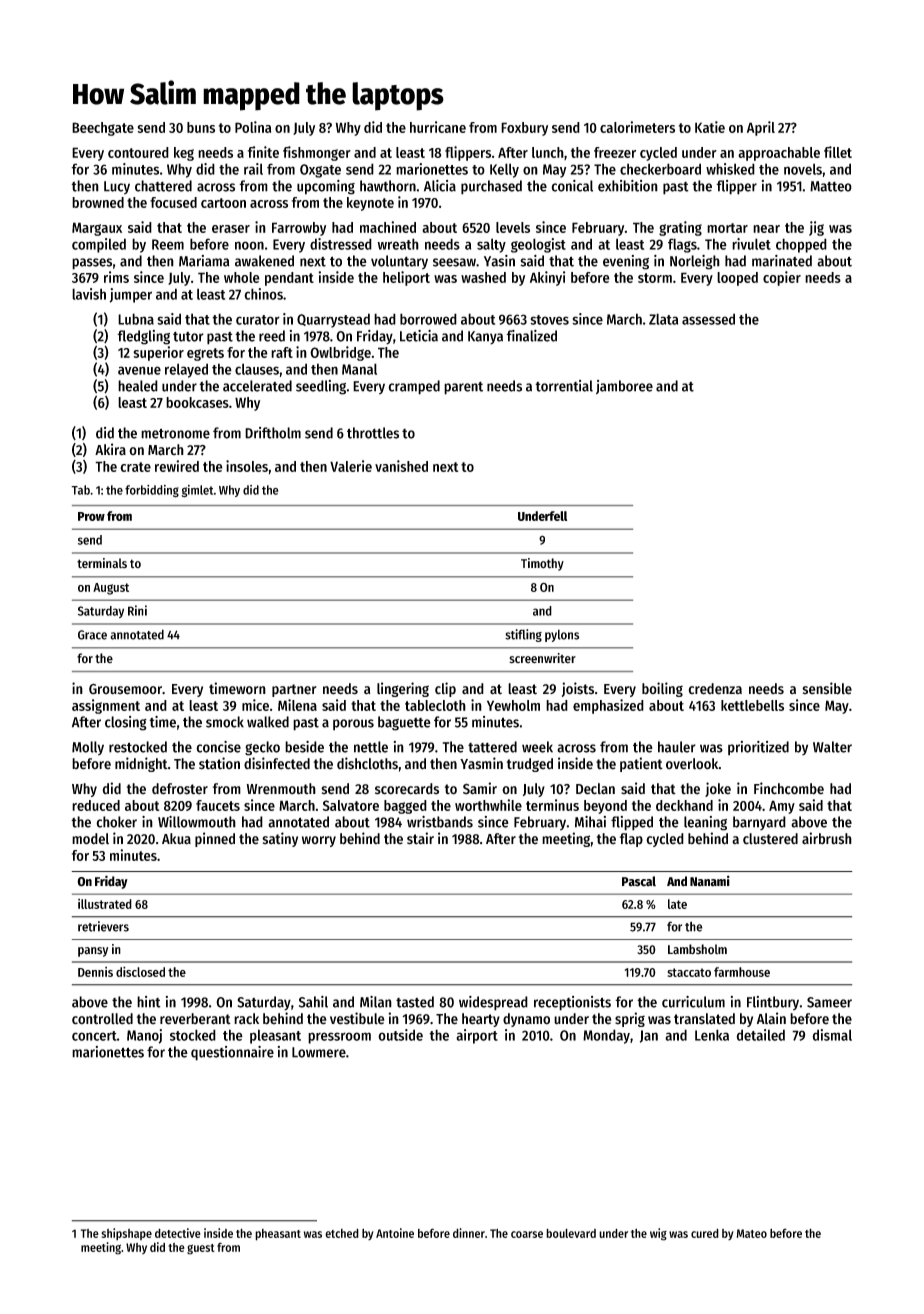  Describe the element at coordinates (684, 805) in the screenshot. I see `deckhand` at that location.
